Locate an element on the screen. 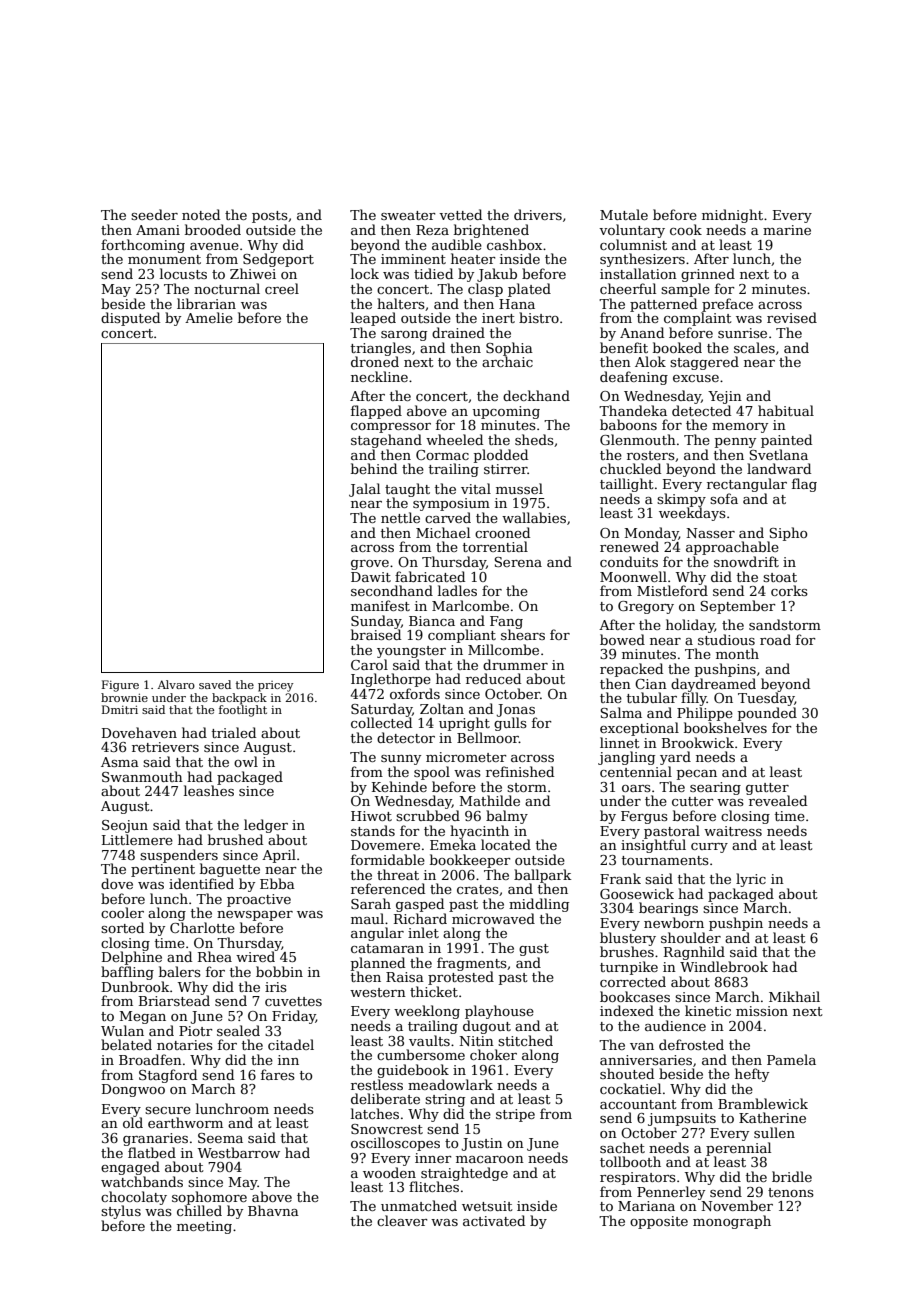 This screenshot has width=924, height=1308. chuckled is located at coordinates (630, 468).
